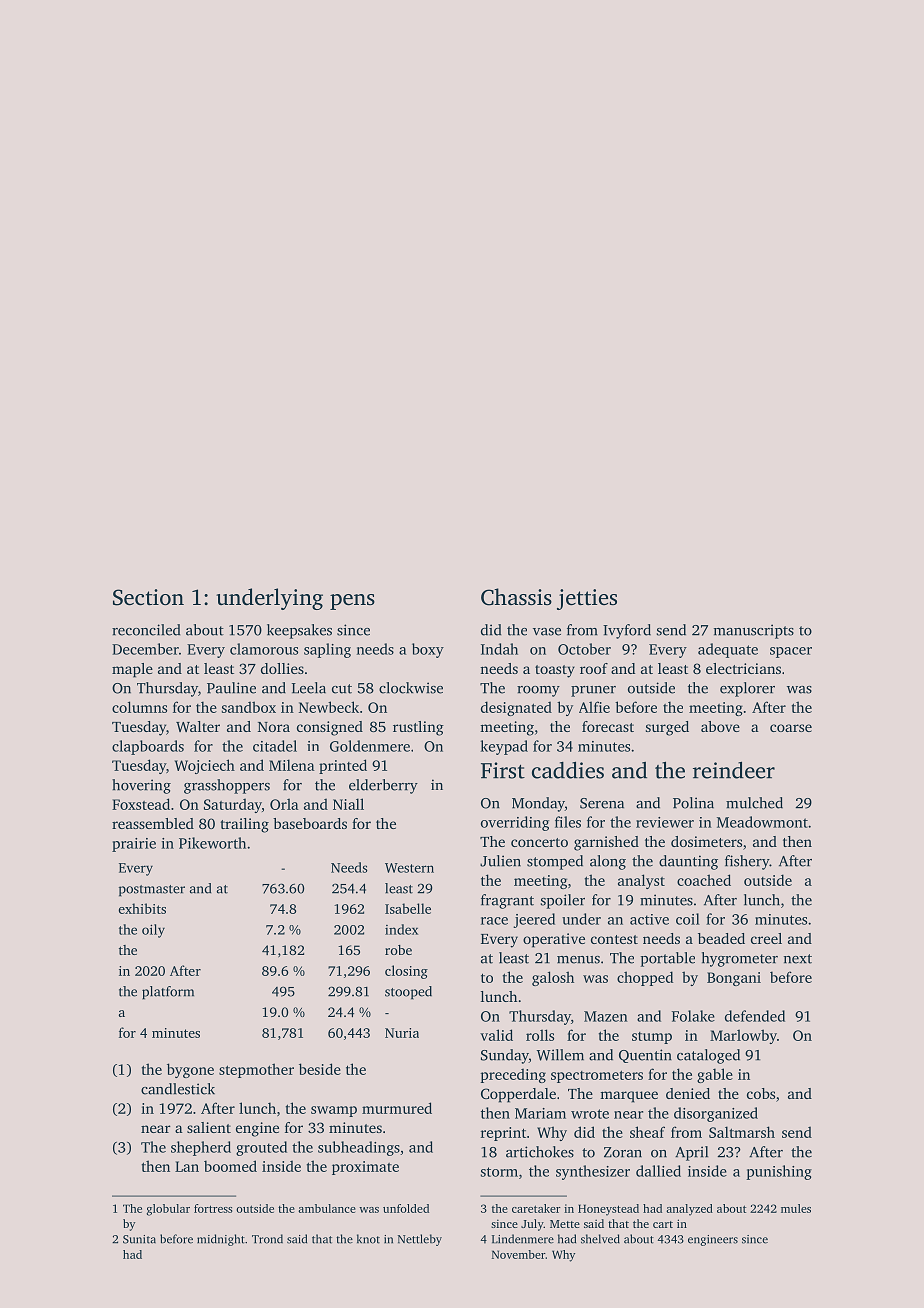 The height and width of the screenshot is (1308, 924). I want to click on adequate, so click(728, 650).
